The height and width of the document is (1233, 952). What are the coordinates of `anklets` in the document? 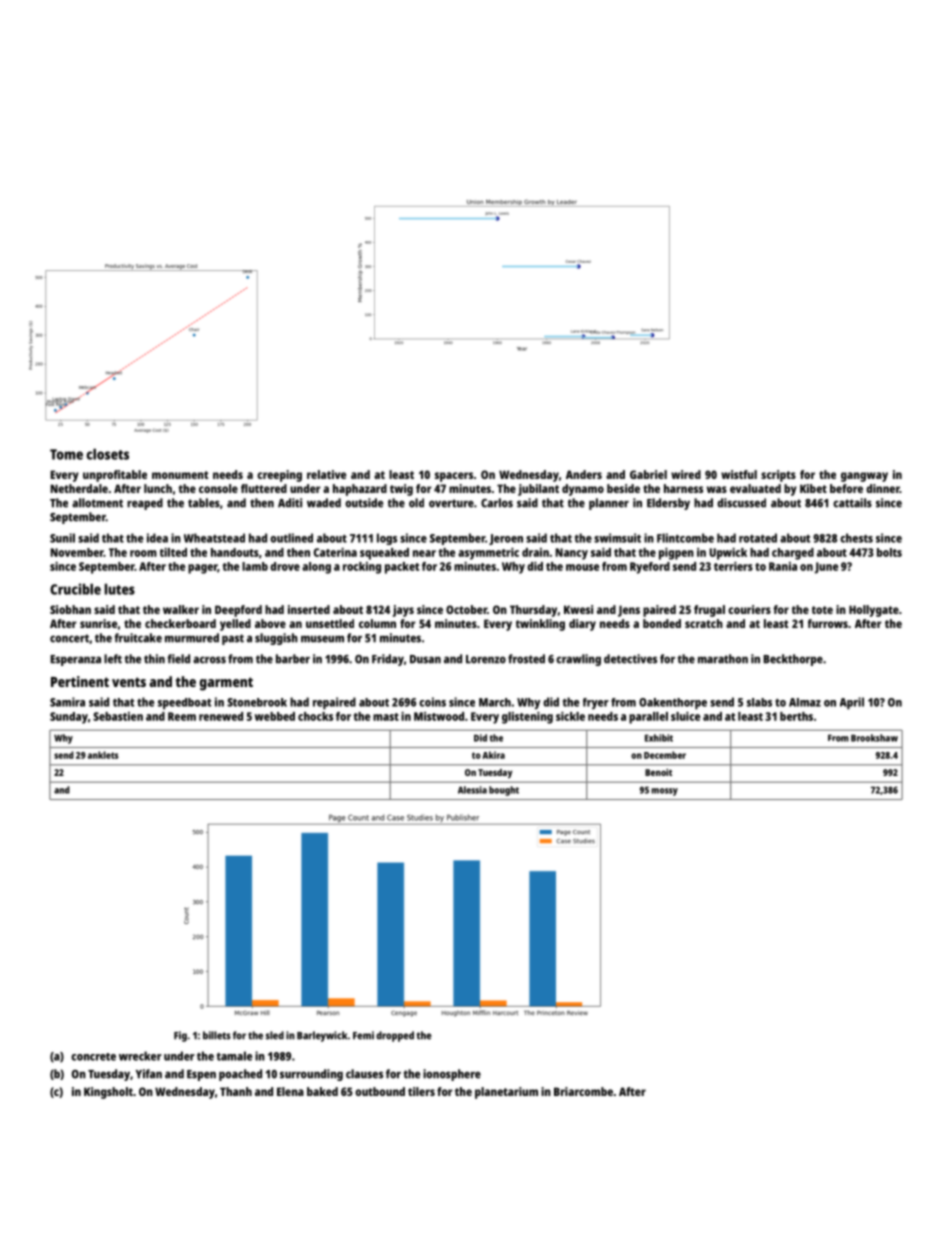 It's located at (103, 755).
